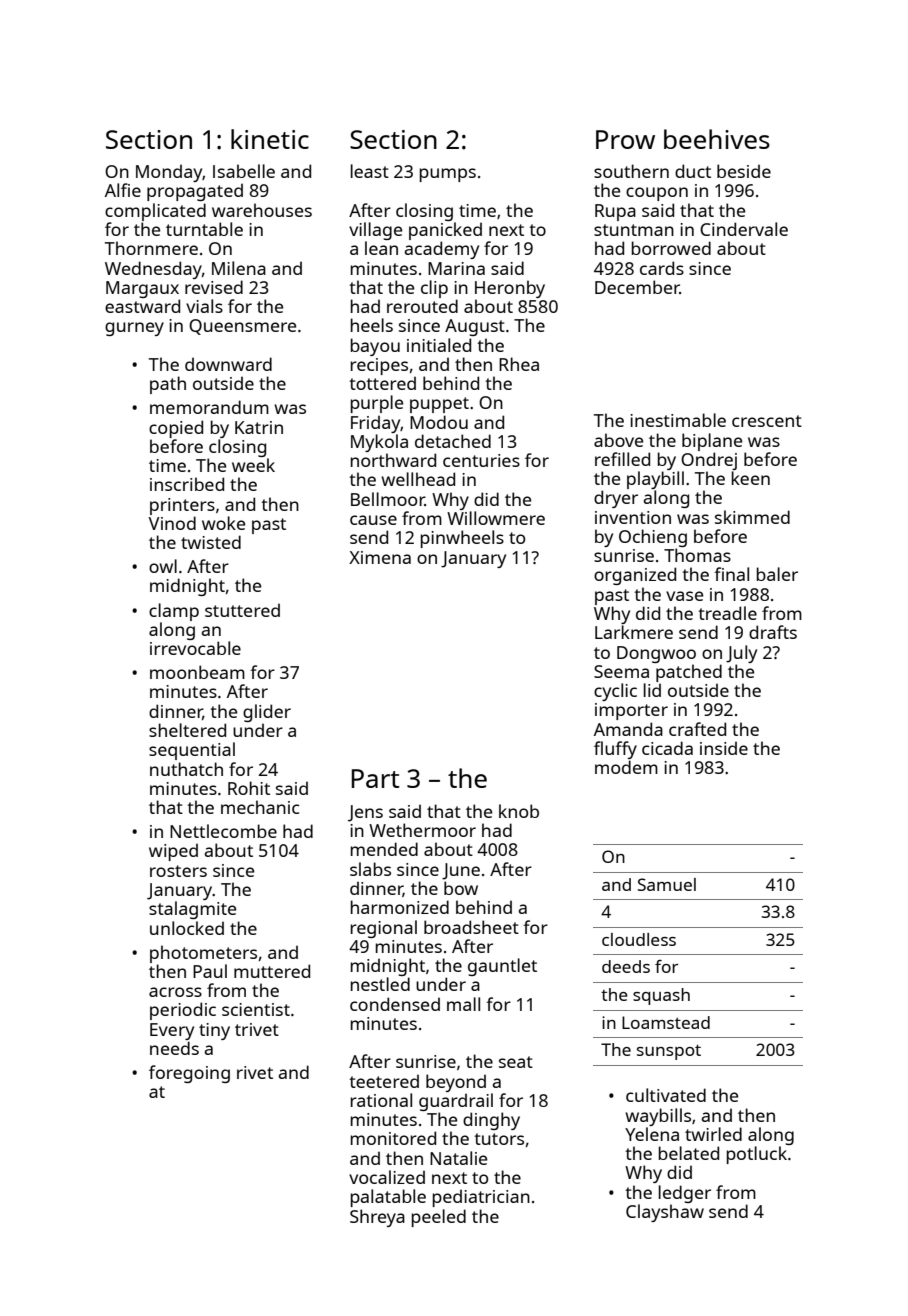 Image resolution: width=908 pixels, height=1316 pixels. What do you see at coordinates (439, 1218) in the screenshot?
I see `peeled` at bounding box center [439, 1218].
